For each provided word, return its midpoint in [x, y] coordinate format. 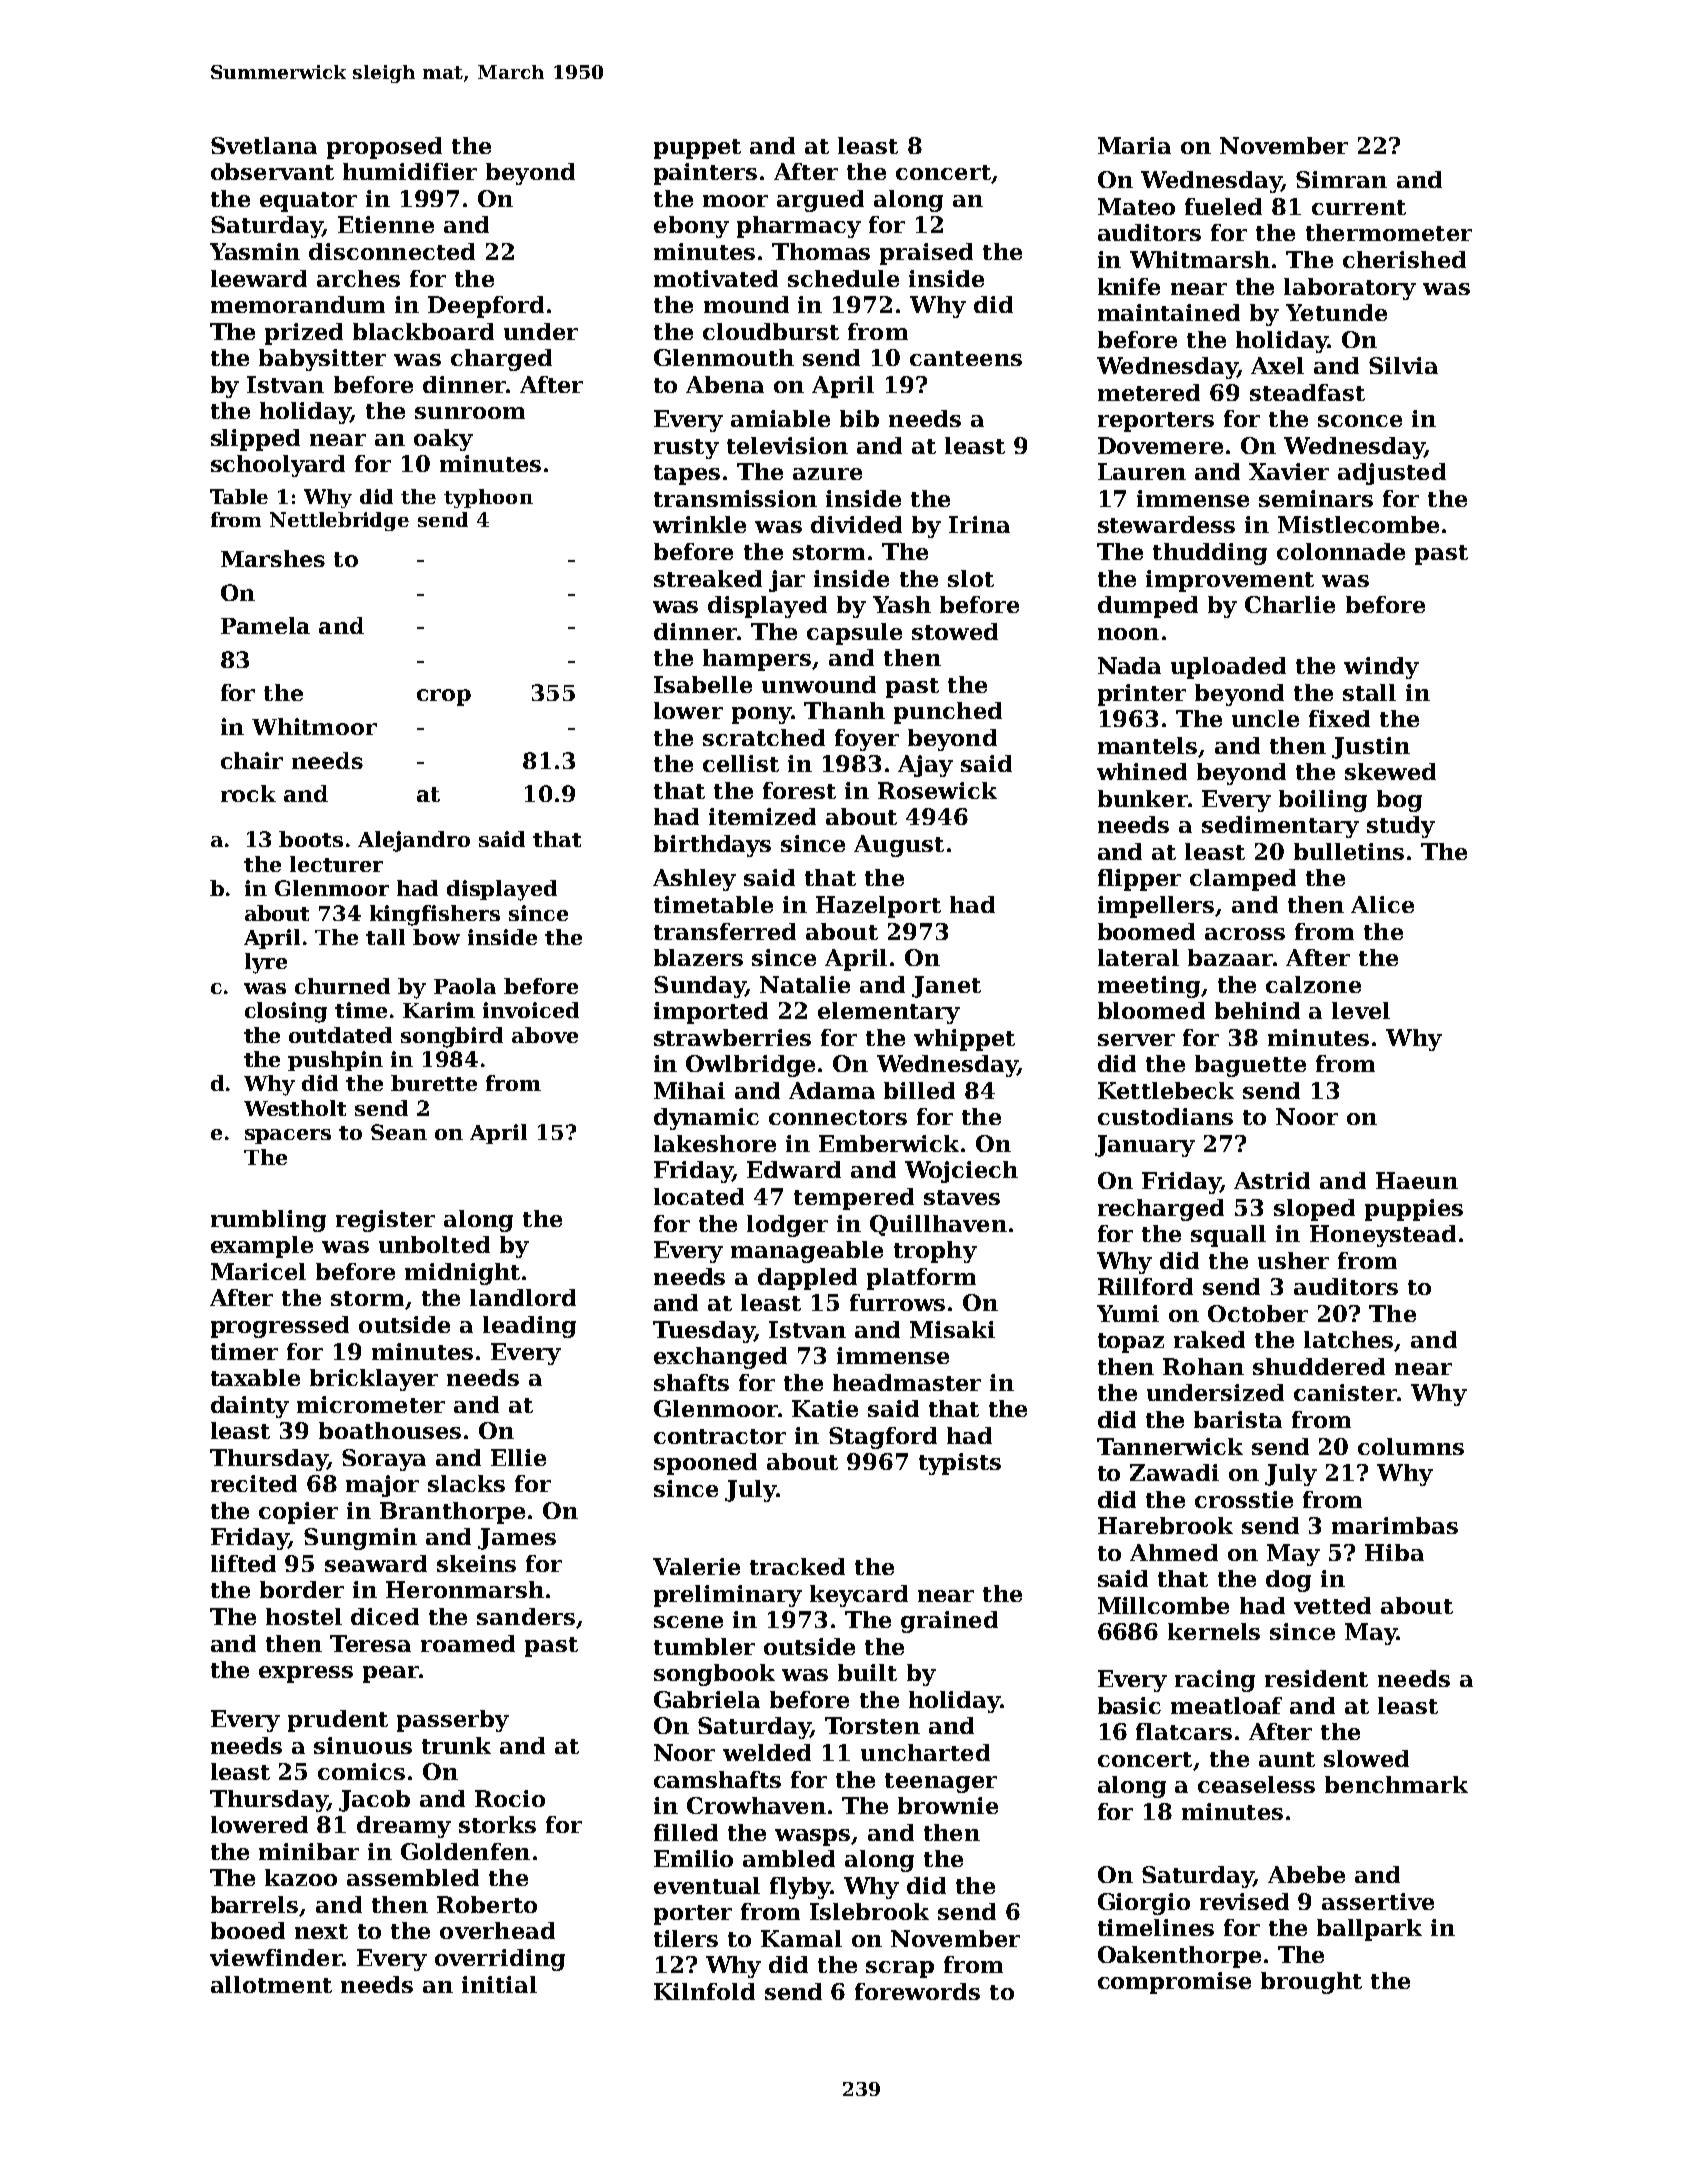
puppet [697, 149]
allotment [271, 1984]
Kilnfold [704, 1991]
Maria [1134, 145]
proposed [384, 148]
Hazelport [878, 907]
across [1245, 934]
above [545, 1035]
